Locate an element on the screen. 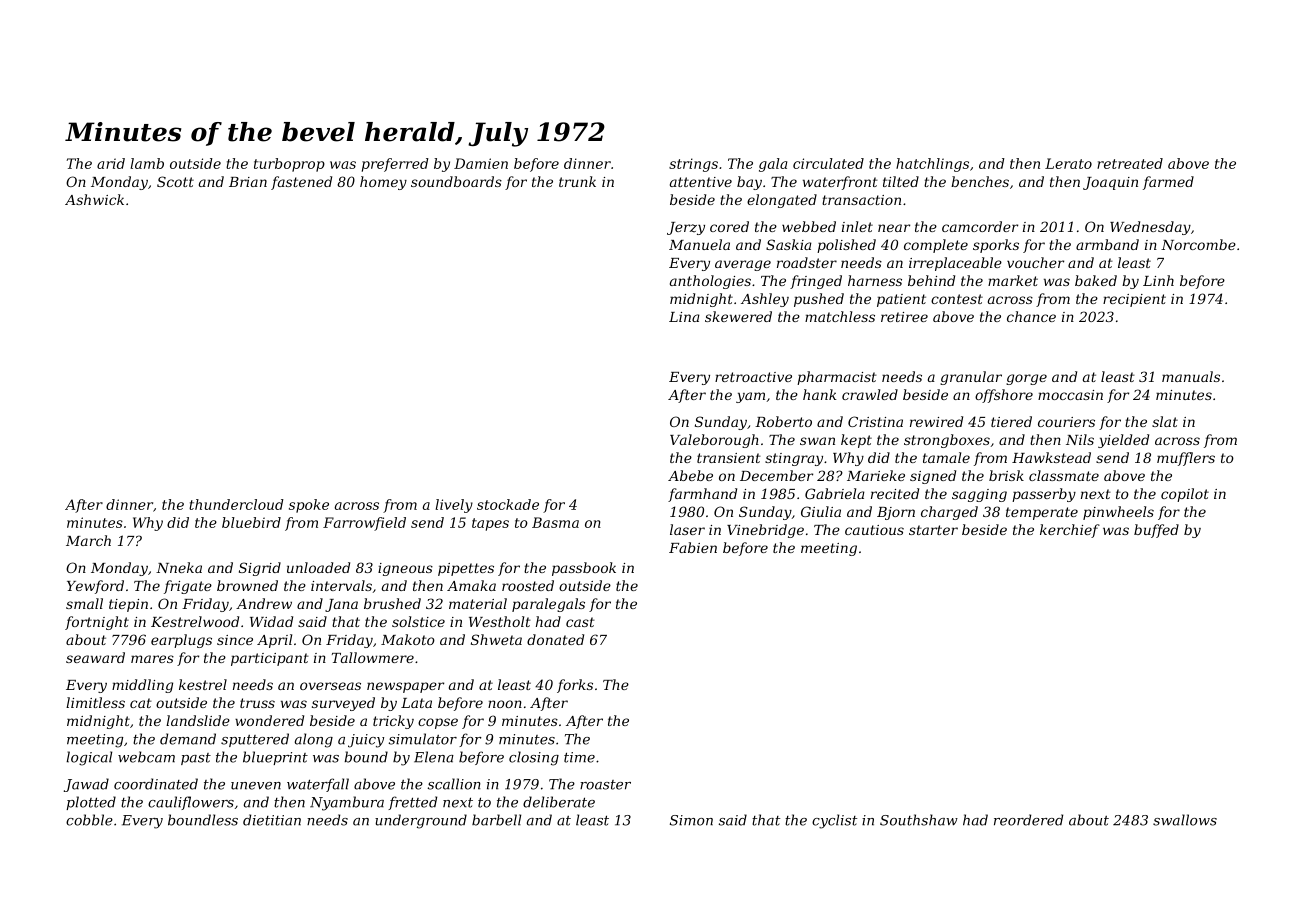  Shweta is located at coordinates (496, 639).
